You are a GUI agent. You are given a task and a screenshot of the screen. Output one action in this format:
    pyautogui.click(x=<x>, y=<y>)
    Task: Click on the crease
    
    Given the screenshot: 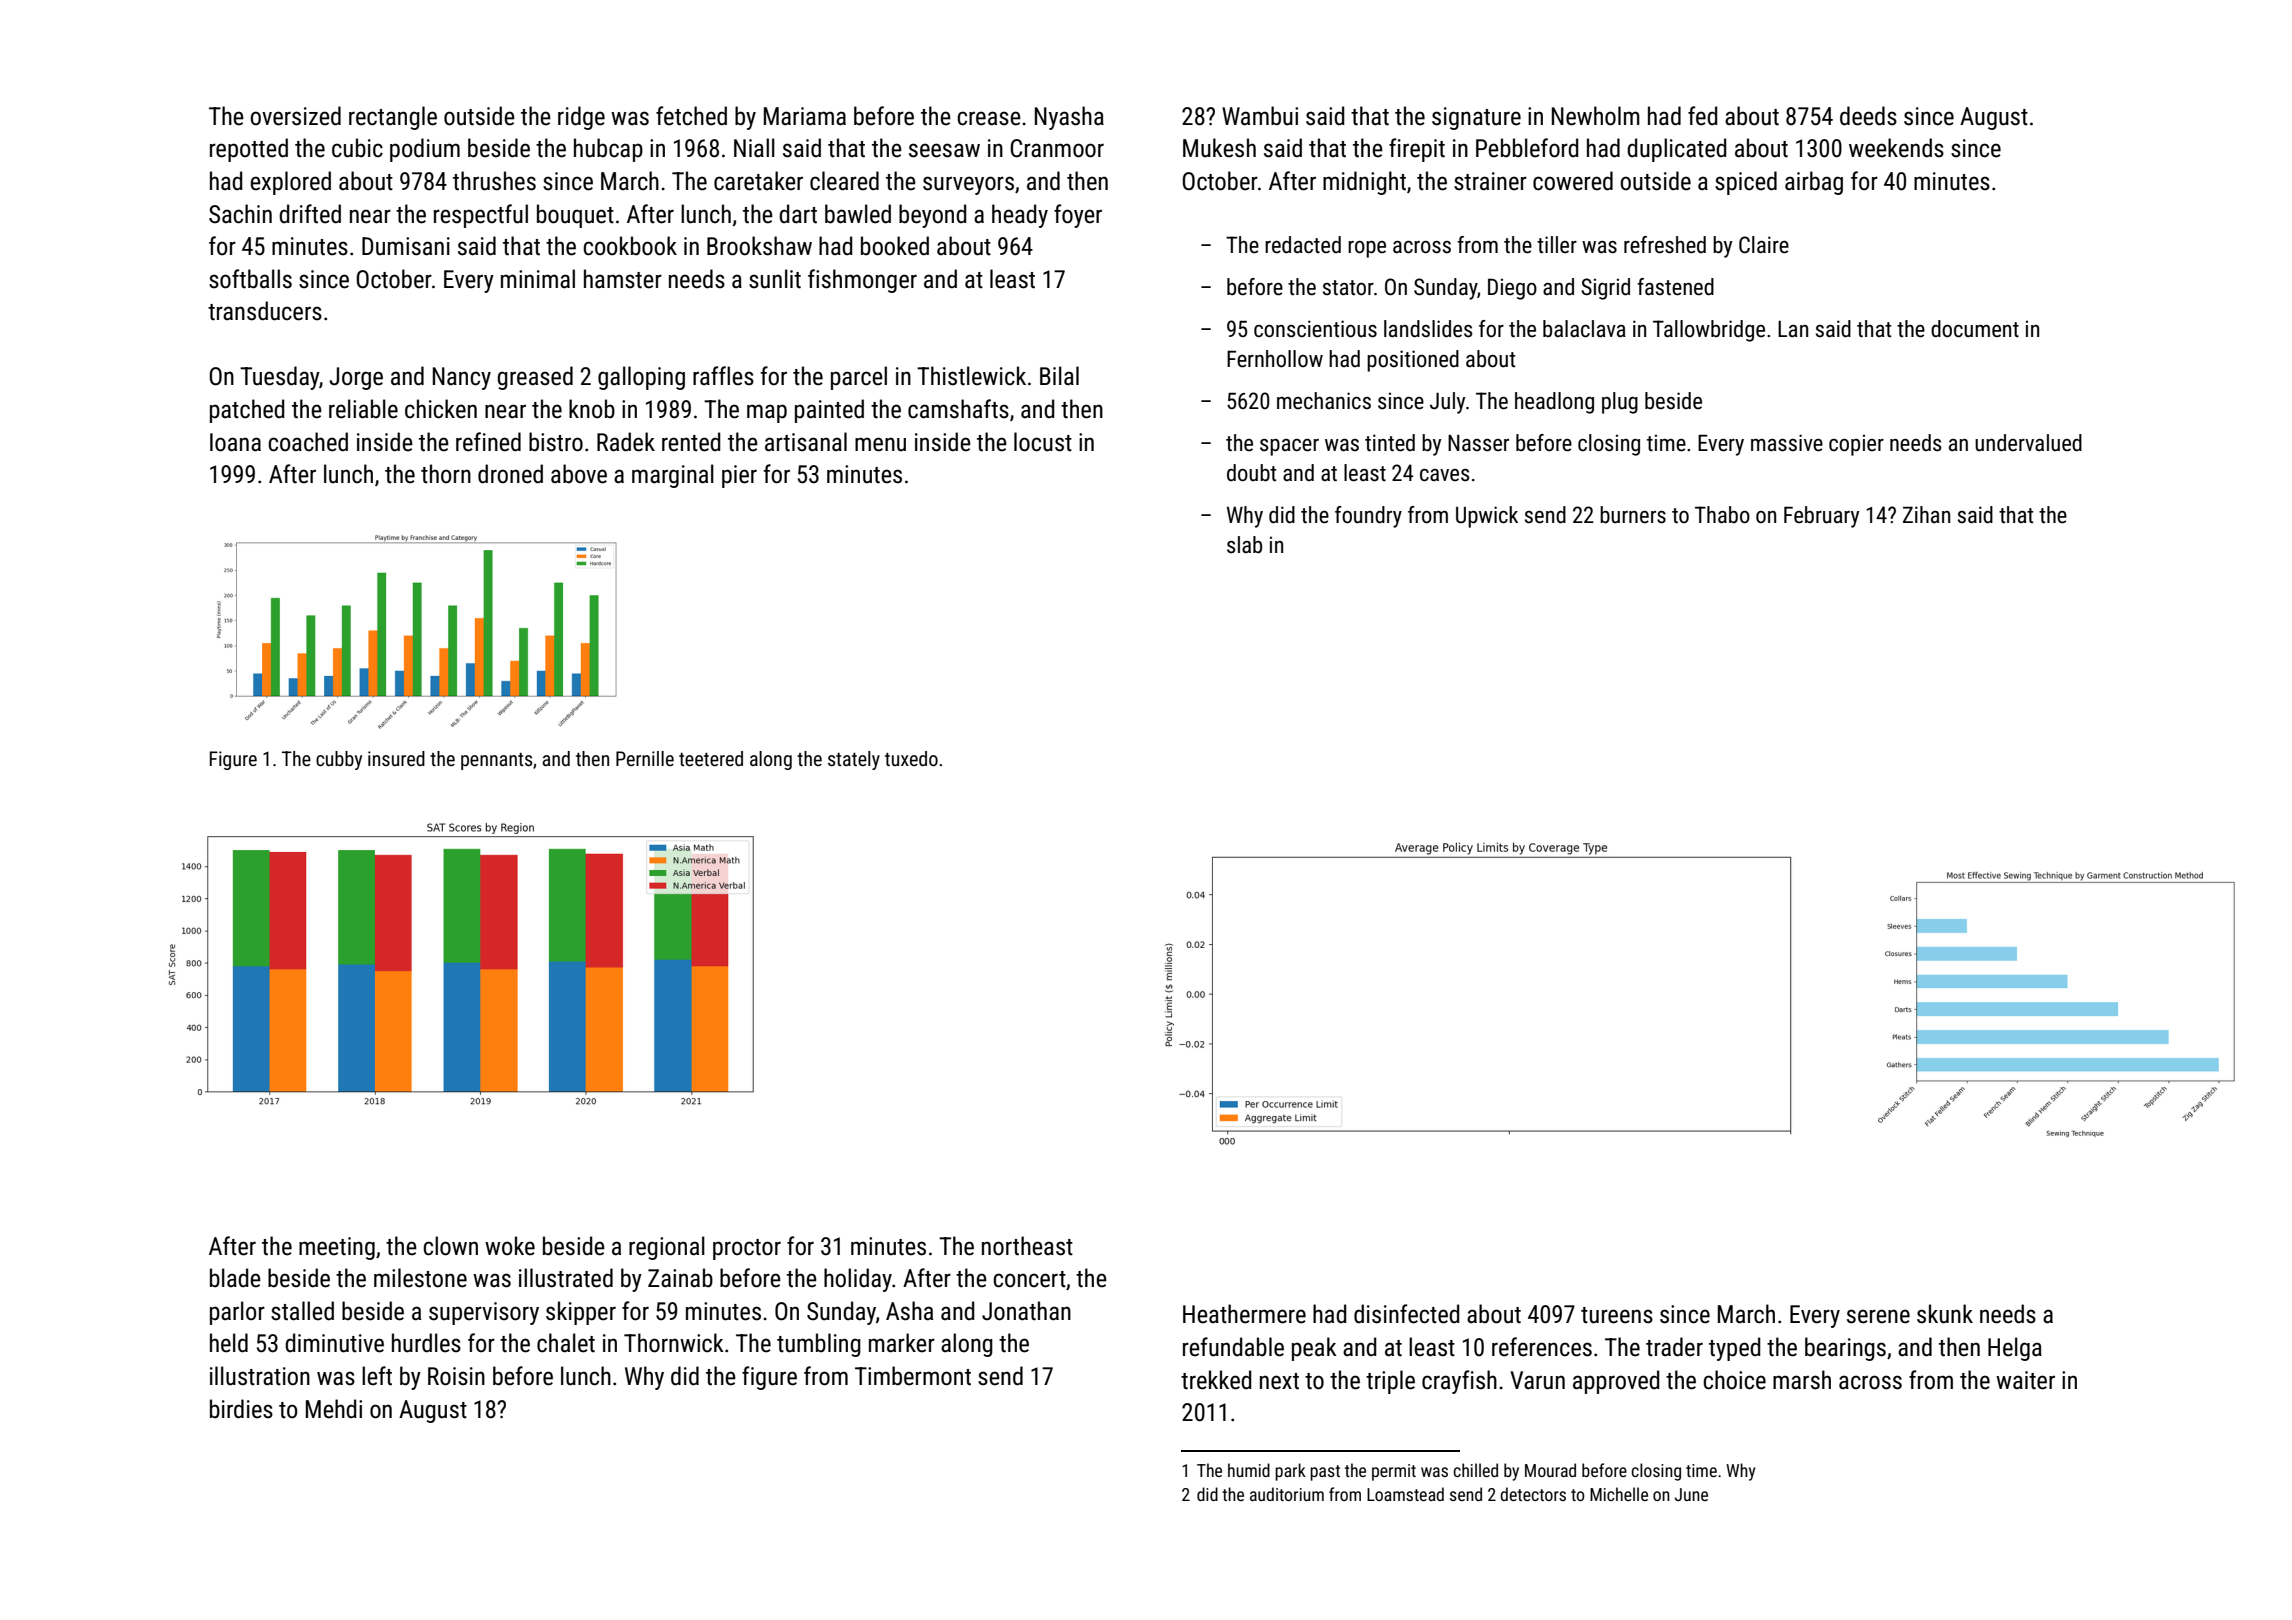 What is the action you would take?
    pyautogui.click(x=989, y=118)
